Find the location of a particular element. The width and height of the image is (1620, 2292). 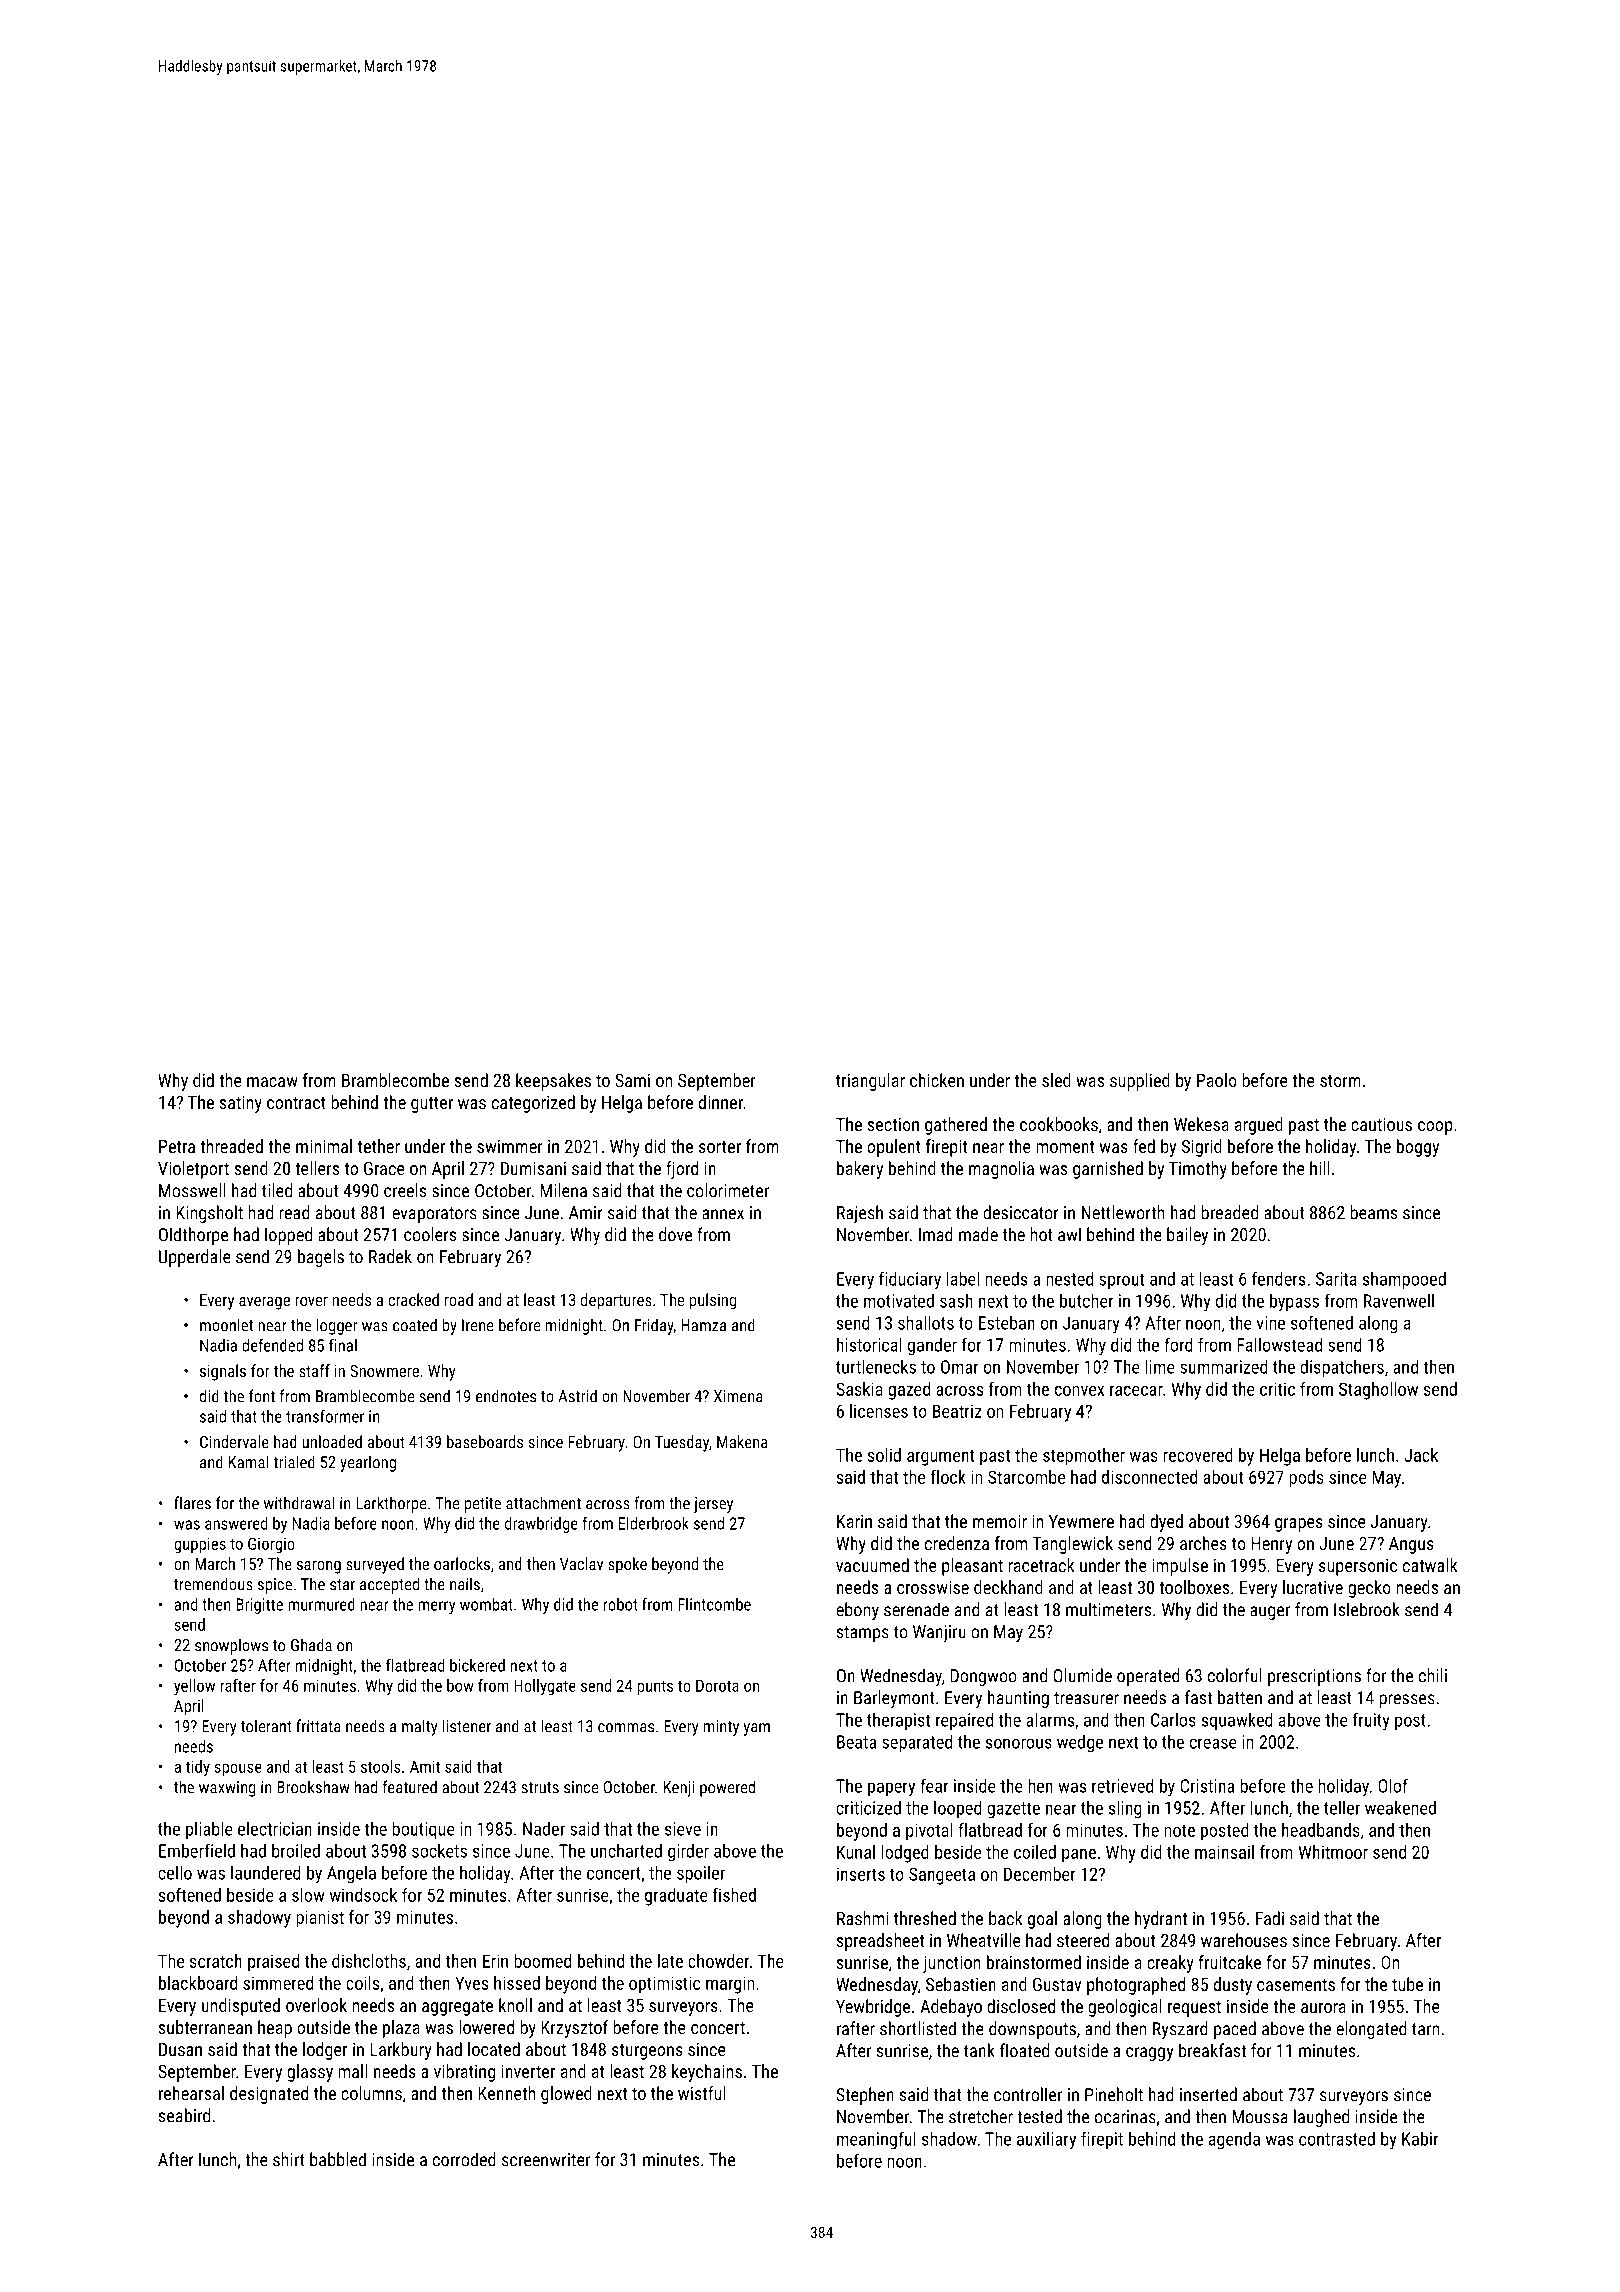

racecar is located at coordinates (1136, 1391).
